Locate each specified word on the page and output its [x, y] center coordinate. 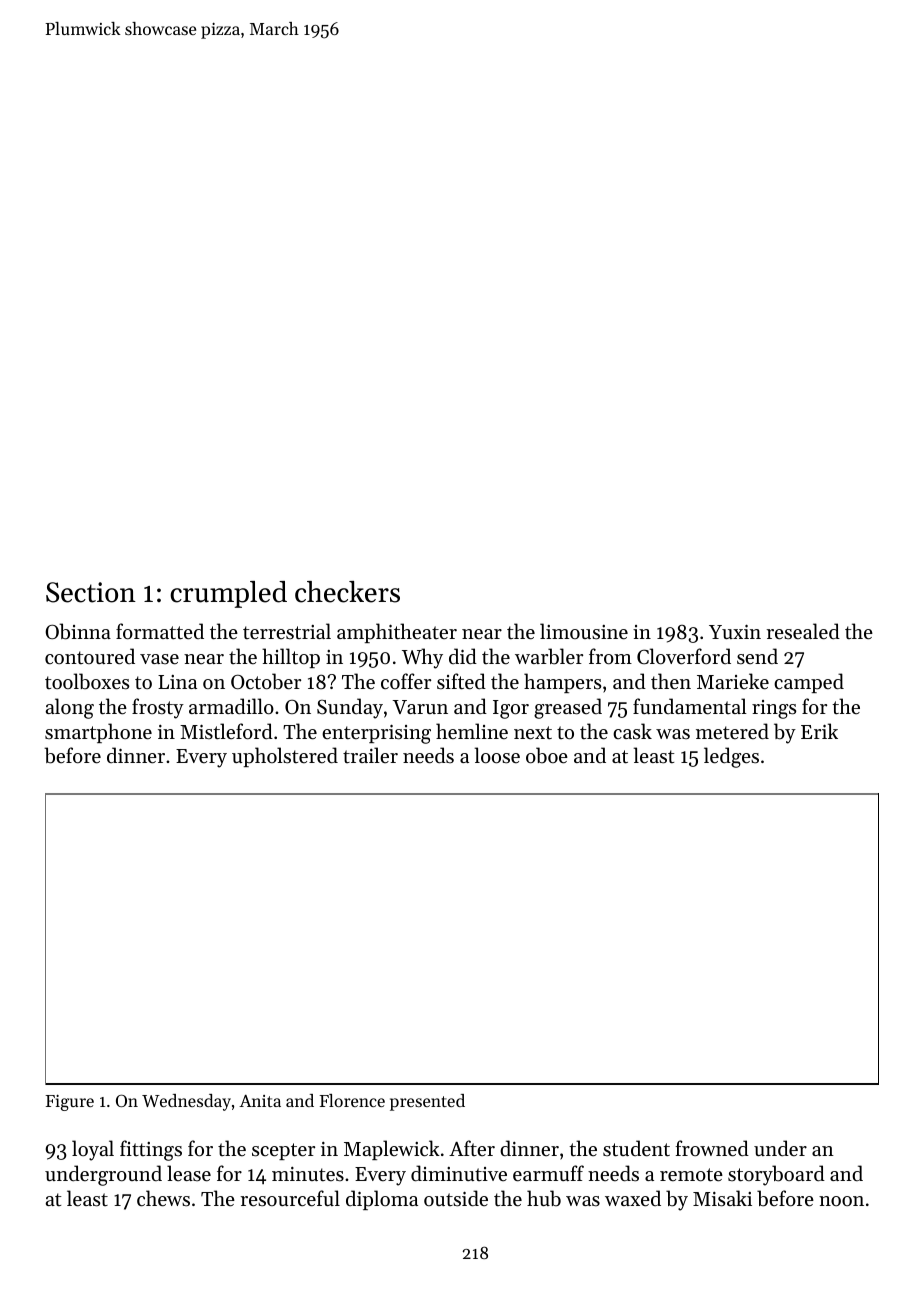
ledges [731, 757]
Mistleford [226, 731]
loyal [93, 1150]
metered [732, 731]
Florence [352, 1100]
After [472, 1148]
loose [497, 755]
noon [841, 1201]
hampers [562, 683]
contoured [90, 656]
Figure [69, 1103]
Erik [819, 731]
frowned [712, 1148]
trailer [370, 755]
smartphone [98, 733]
